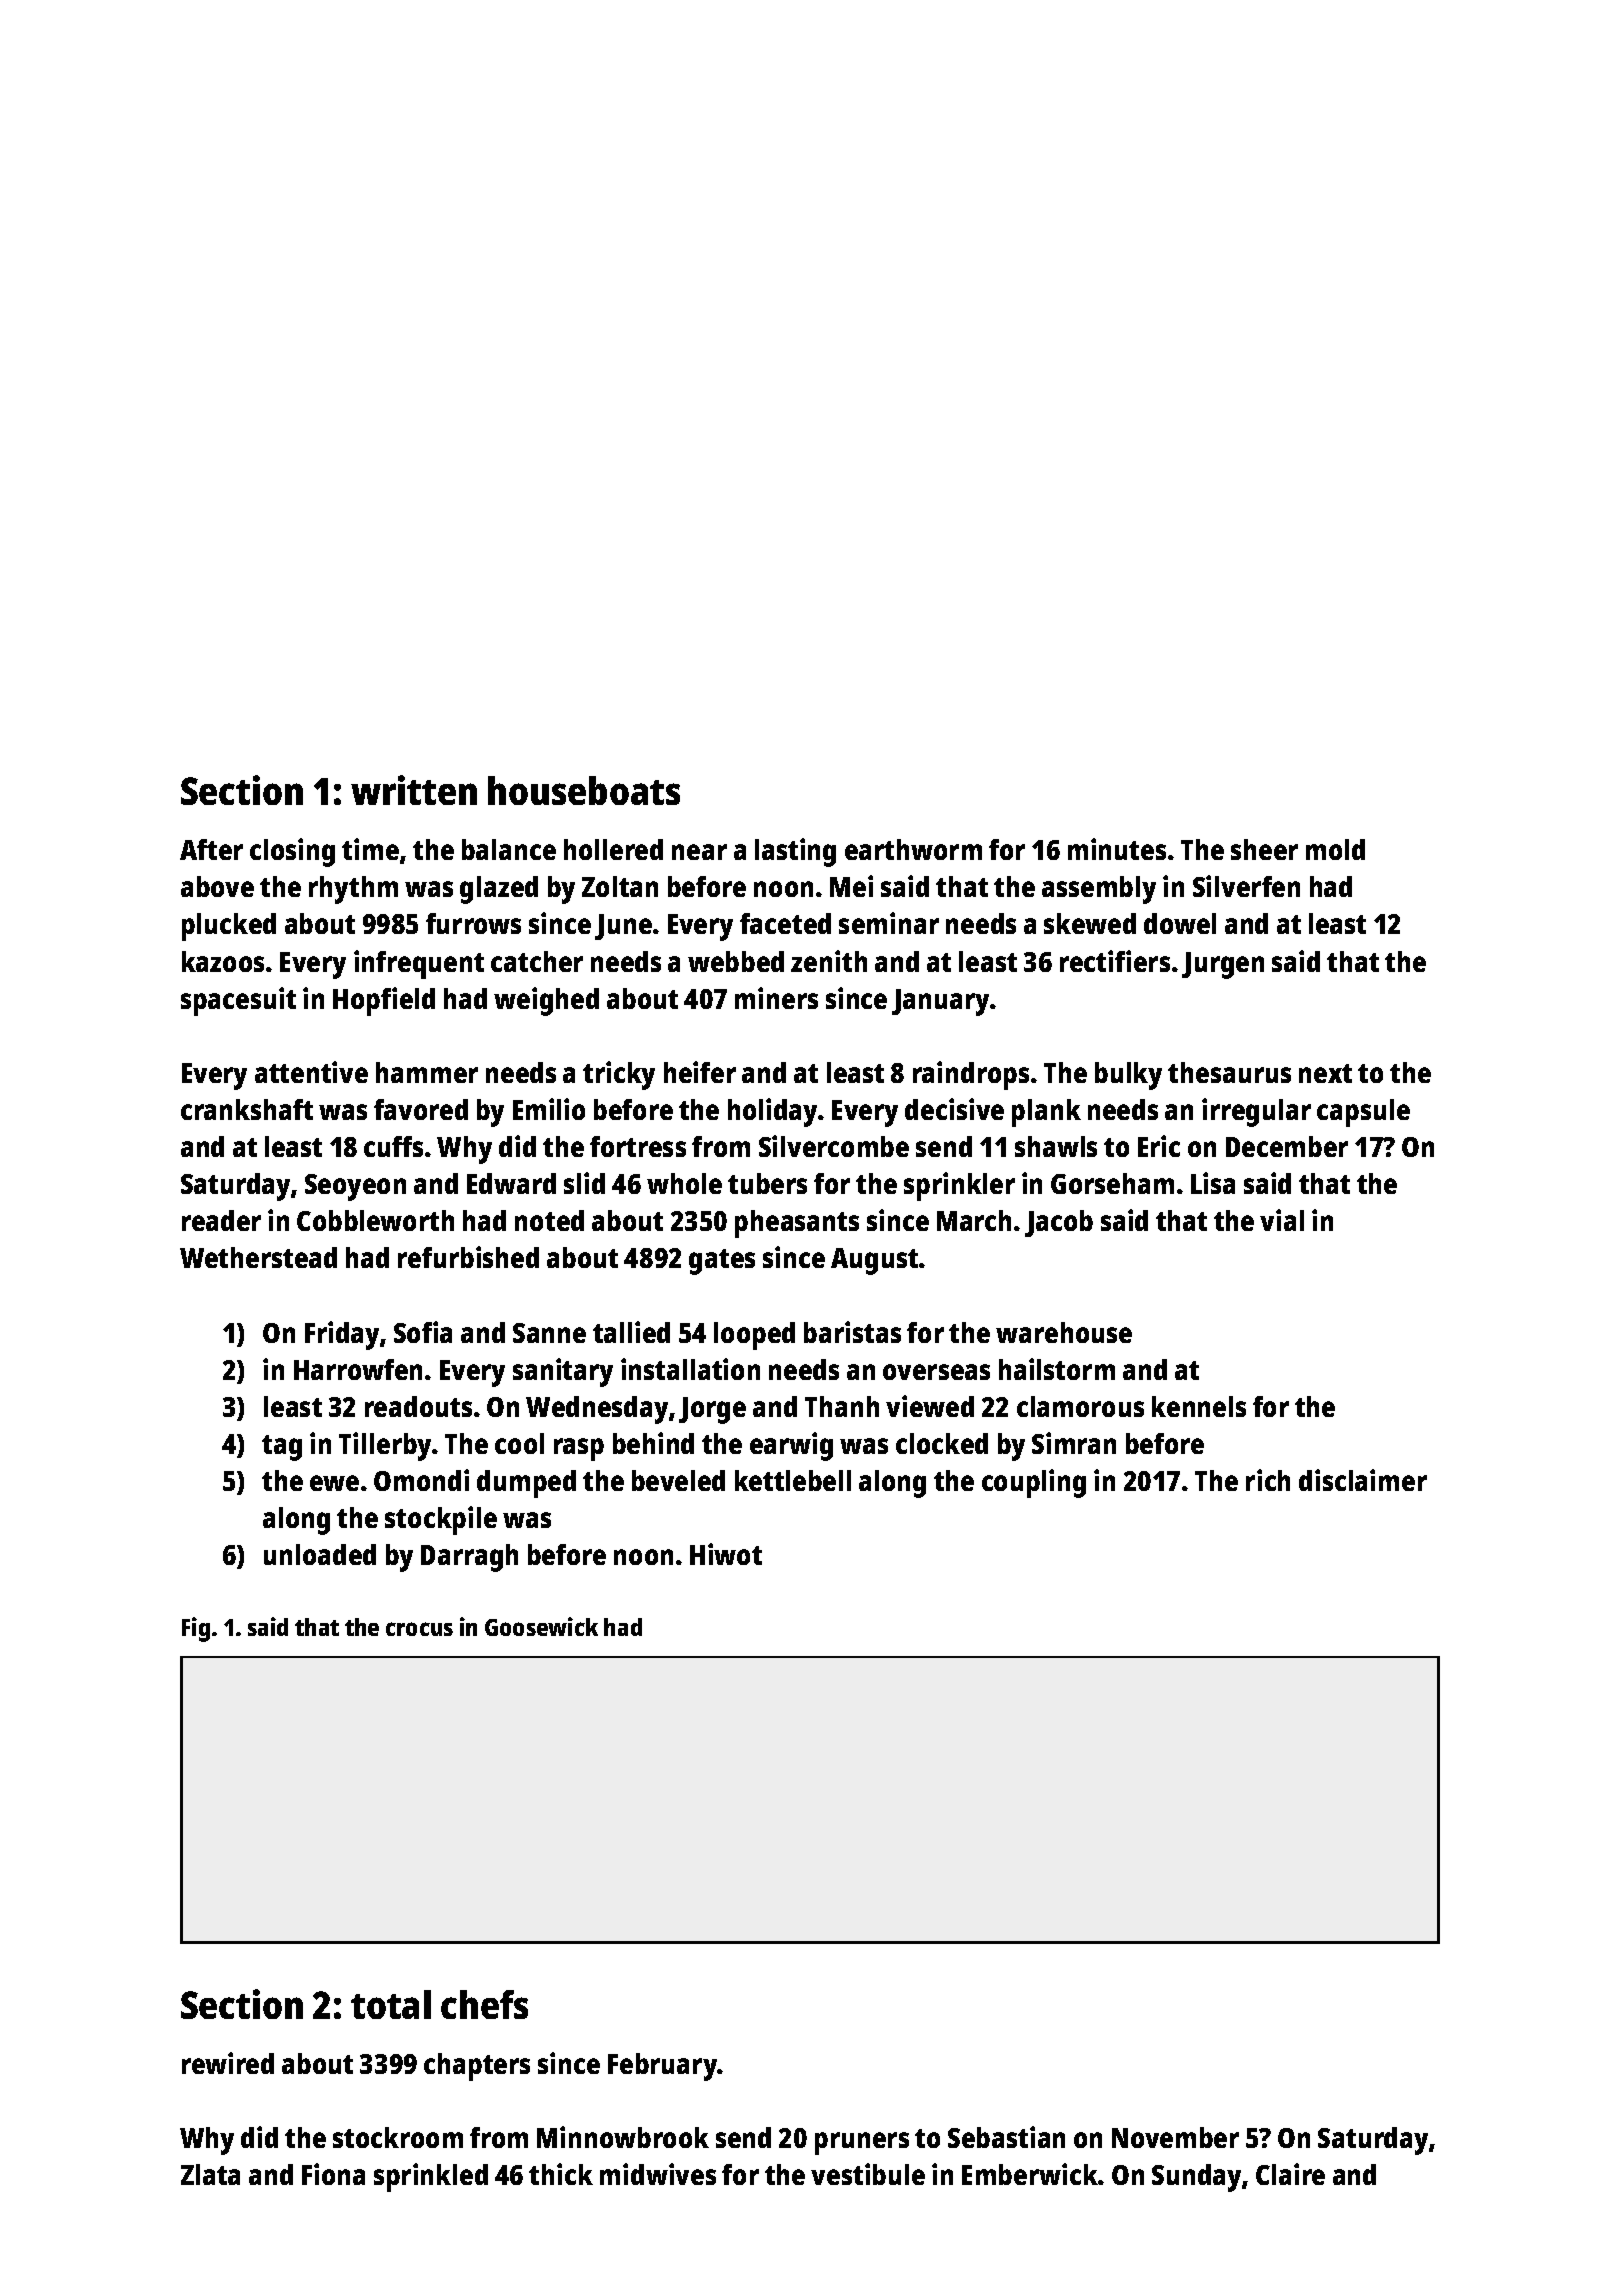  What do you see at coordinates (210, 2174) in the image?
I see `Zlata` at bounding box center [210, 2174].
